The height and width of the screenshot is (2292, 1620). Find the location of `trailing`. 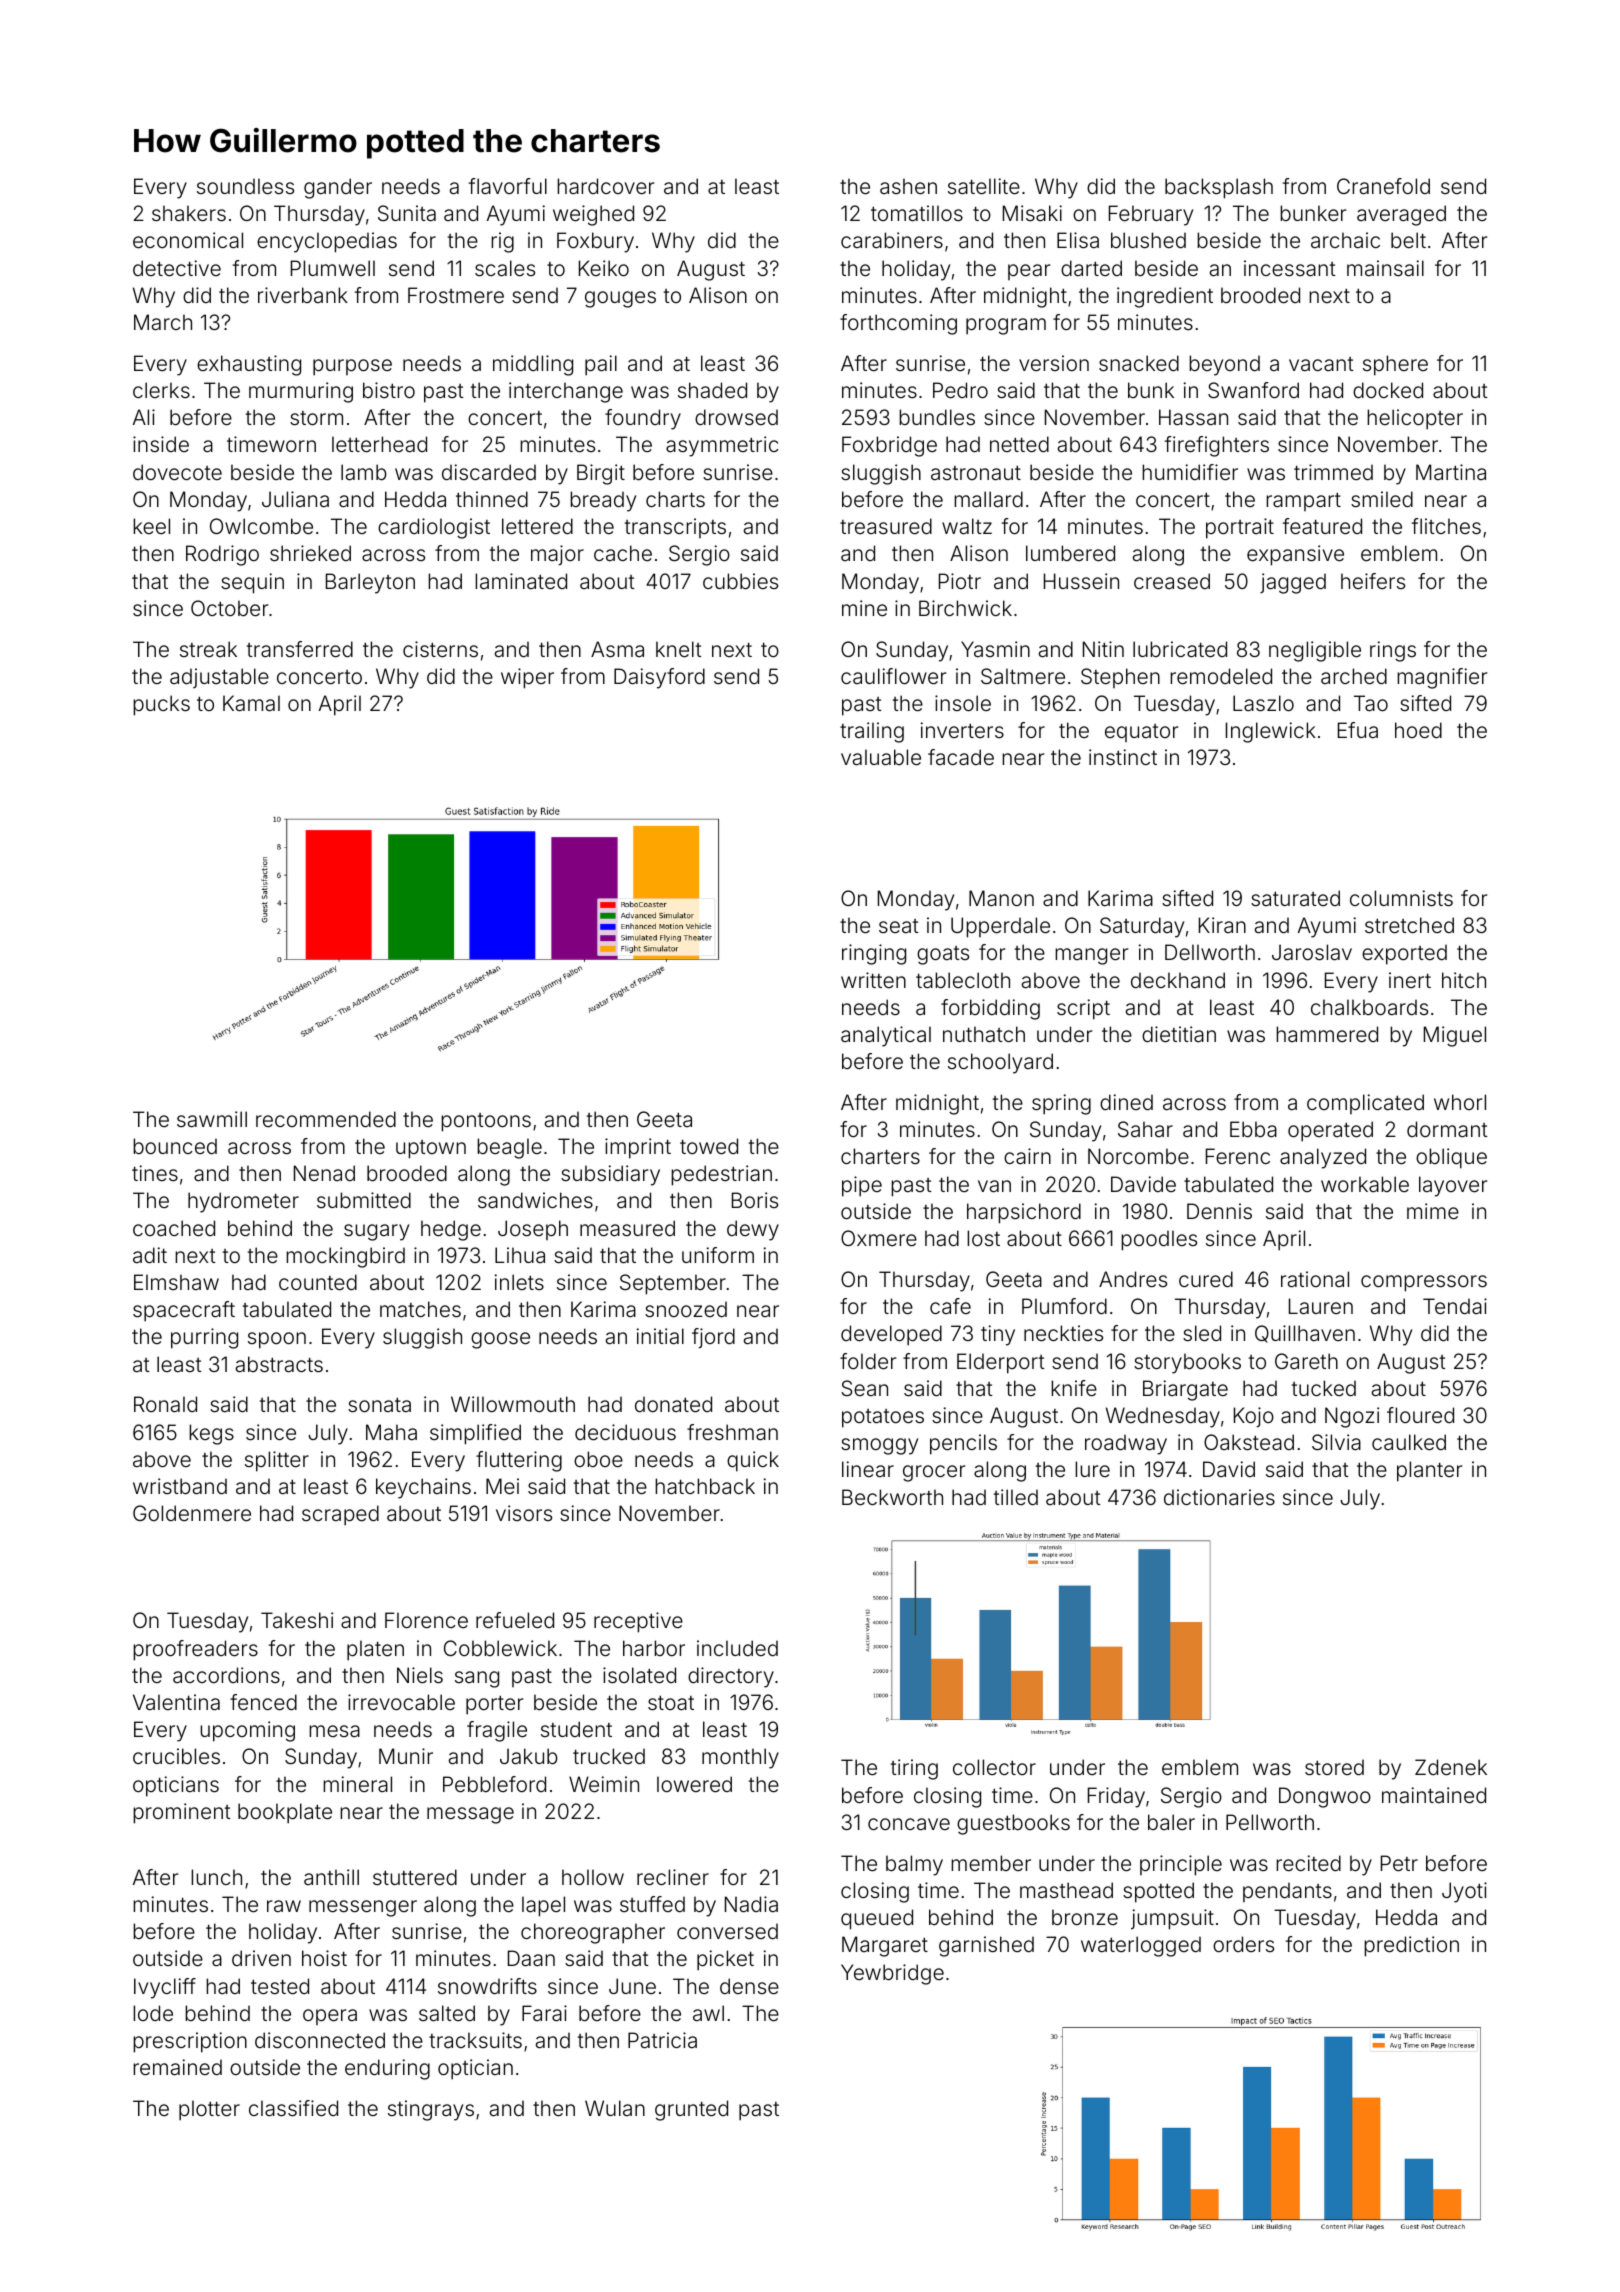

trailing is located at coordinates (872, 732).
